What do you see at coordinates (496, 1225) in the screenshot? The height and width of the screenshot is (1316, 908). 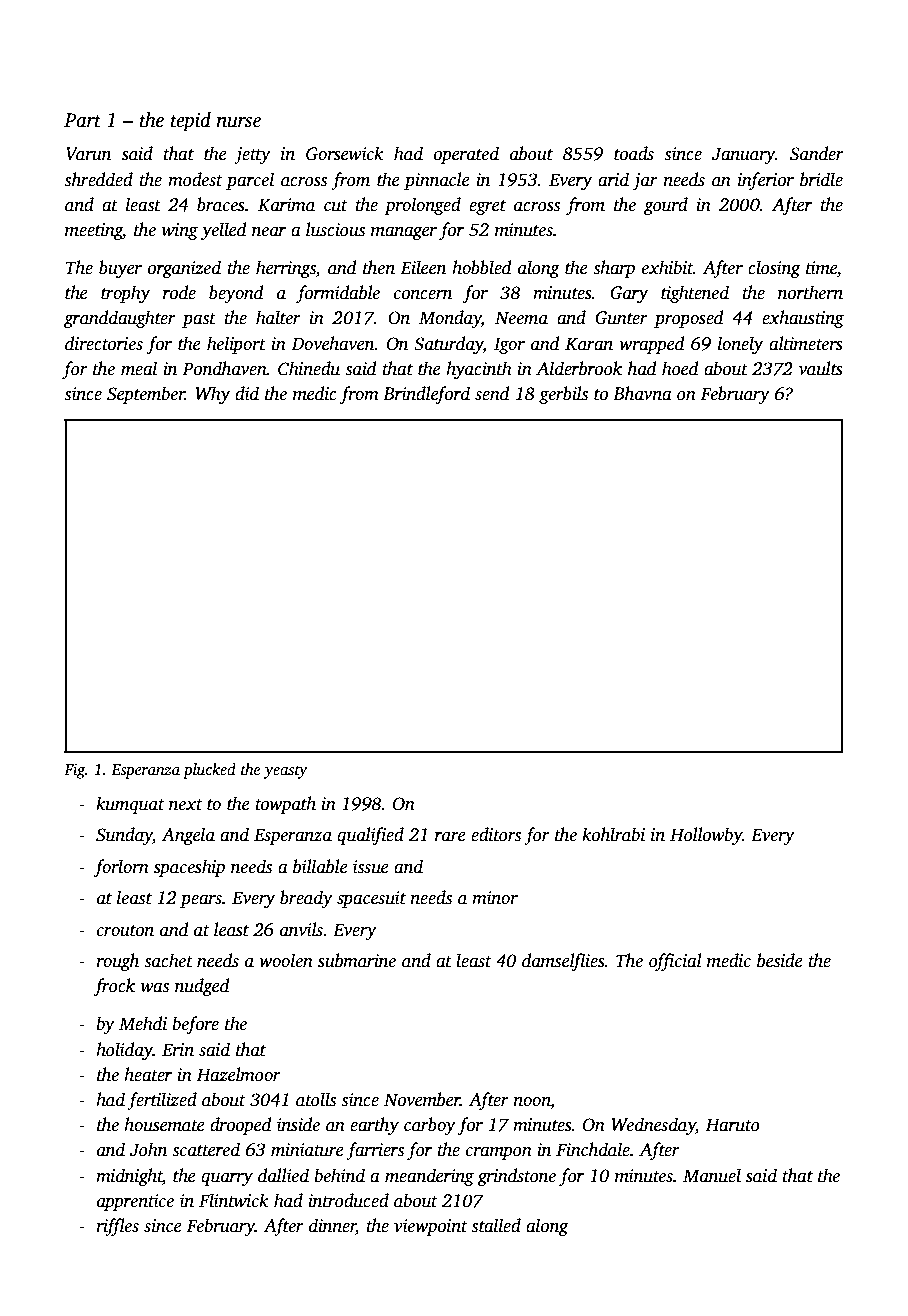 I see `stalled` at bounding box center [496, 1225].
